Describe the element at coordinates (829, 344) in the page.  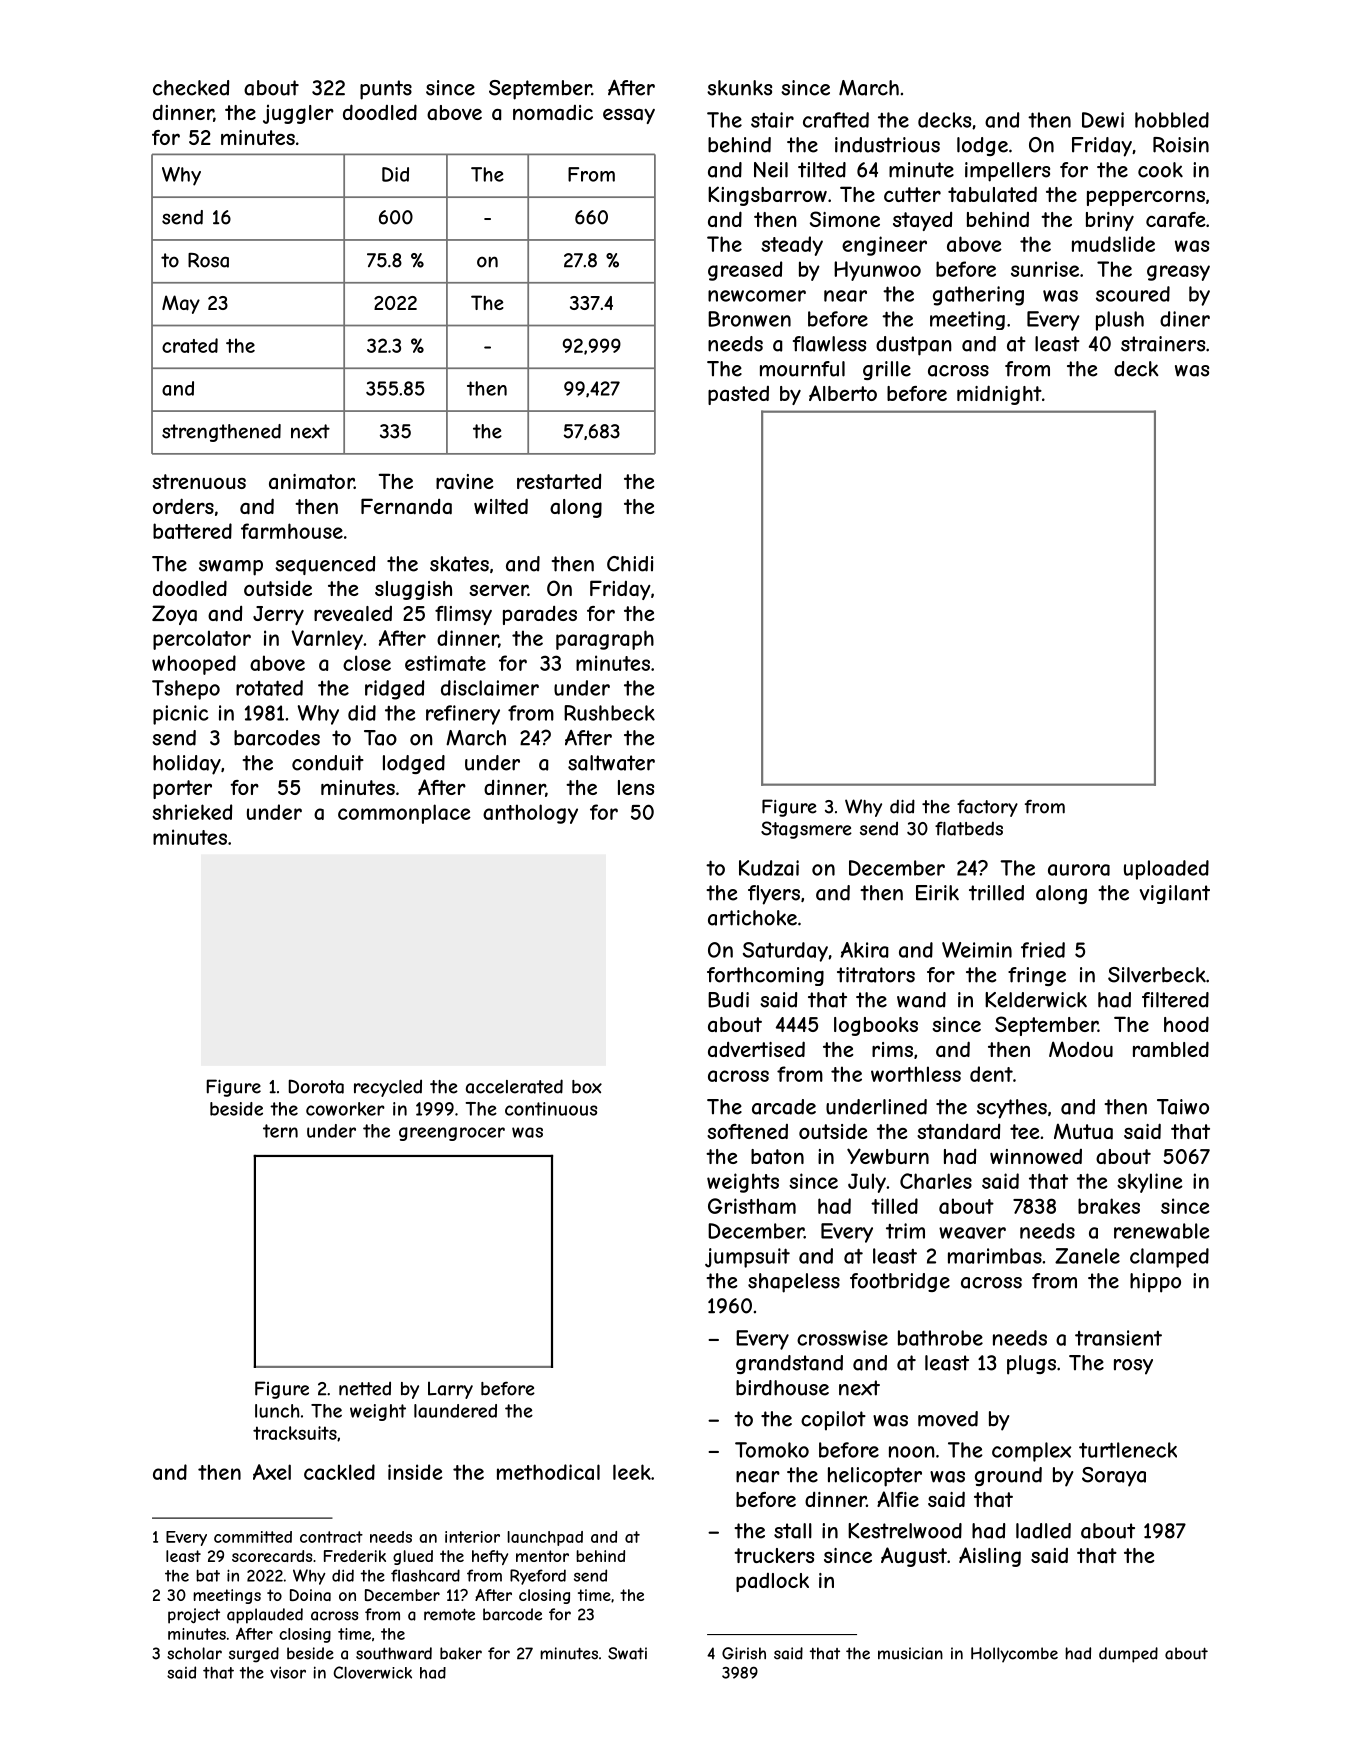
I see `flawless` at that location.
